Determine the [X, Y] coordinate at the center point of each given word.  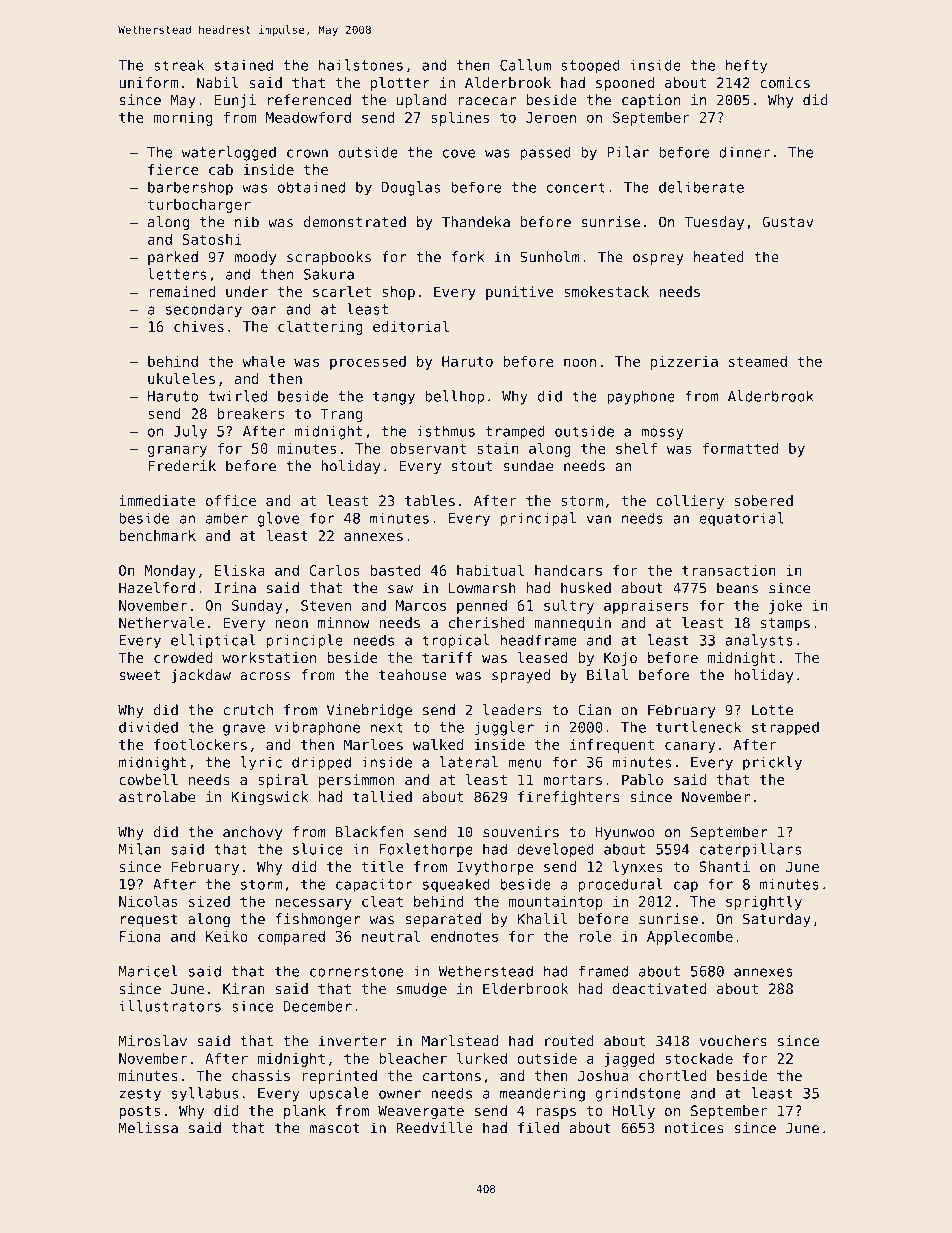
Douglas [411, 188]
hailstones [361, 65]
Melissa [148, 1128]
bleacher [413, 1058]
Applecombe [690, 937]
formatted [740, 448]
